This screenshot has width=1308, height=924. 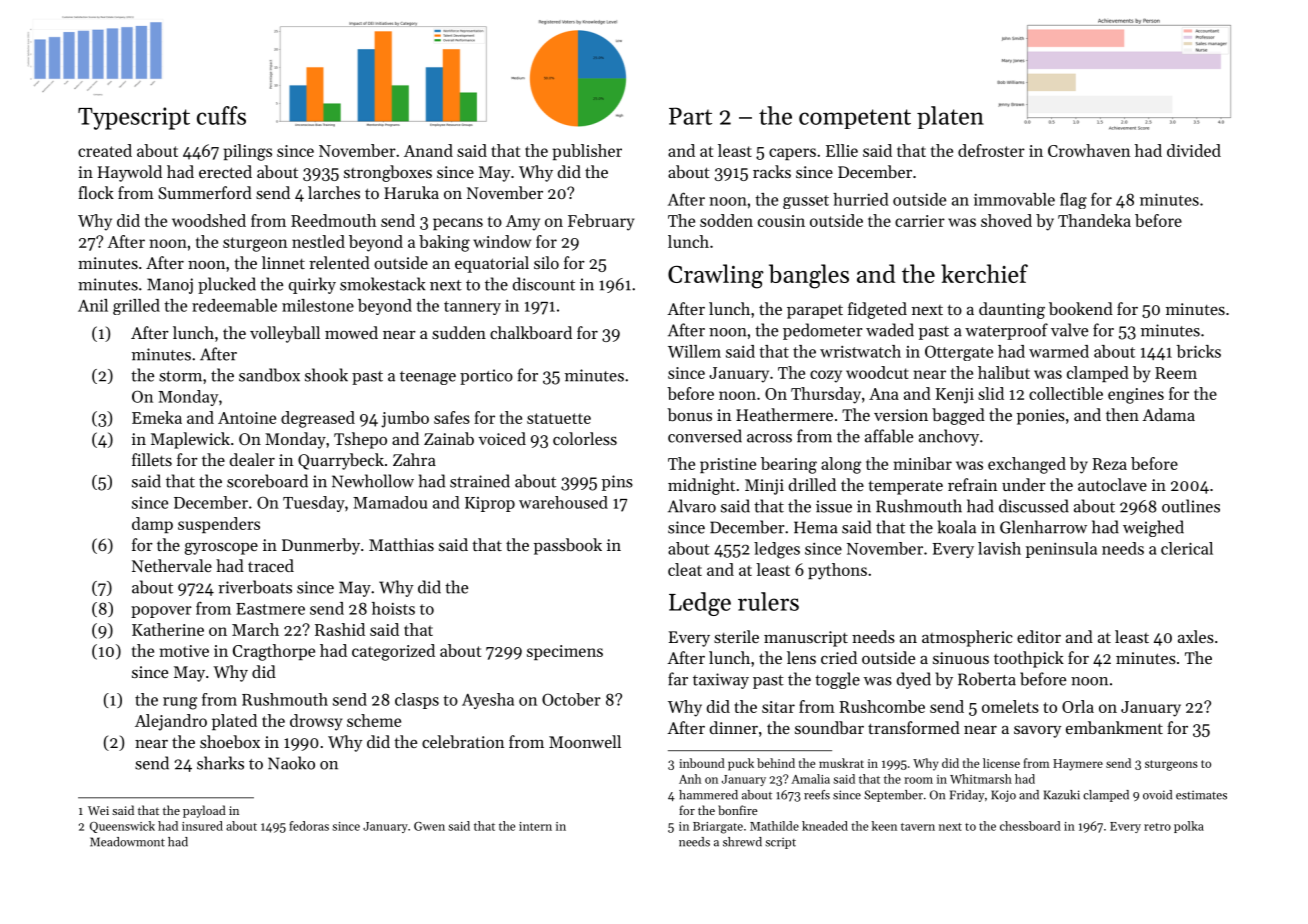 What do you see at coordinates (1194, 150) in the screenshot?
I see `divided` at bounding box center [1194, 150].
